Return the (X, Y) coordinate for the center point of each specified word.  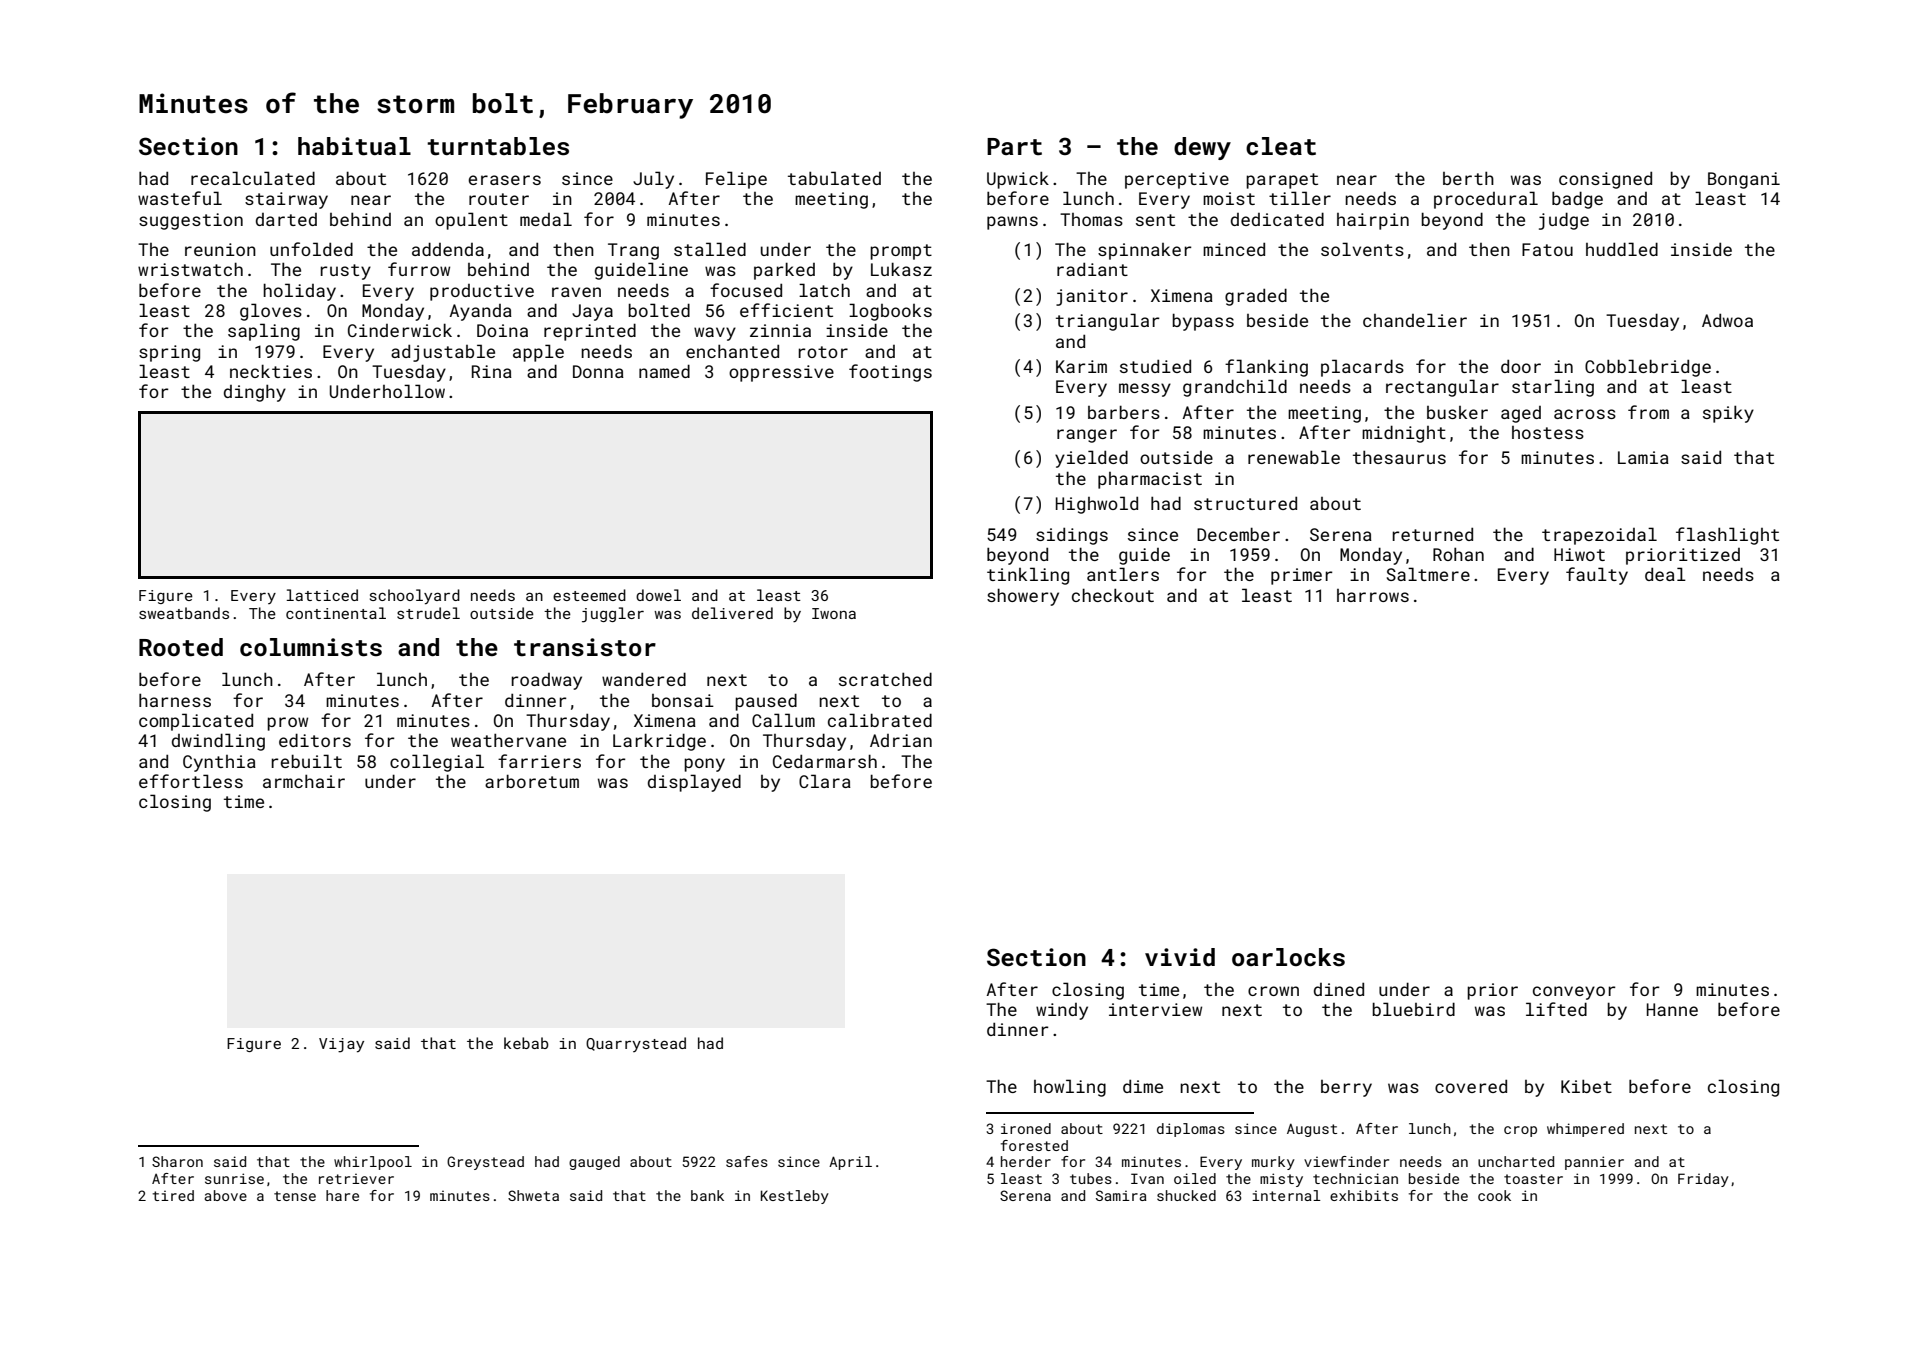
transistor (585, 647)
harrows (1373, 595)
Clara (825, 781)
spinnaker (1144, 251)
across (1585, 414)
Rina (492, 371)
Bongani (1744, 180)
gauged (594, 1163)
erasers (504, 180)
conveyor (1574, 993)
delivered (732, 613)
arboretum (532, 781)
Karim (1081, 366)
